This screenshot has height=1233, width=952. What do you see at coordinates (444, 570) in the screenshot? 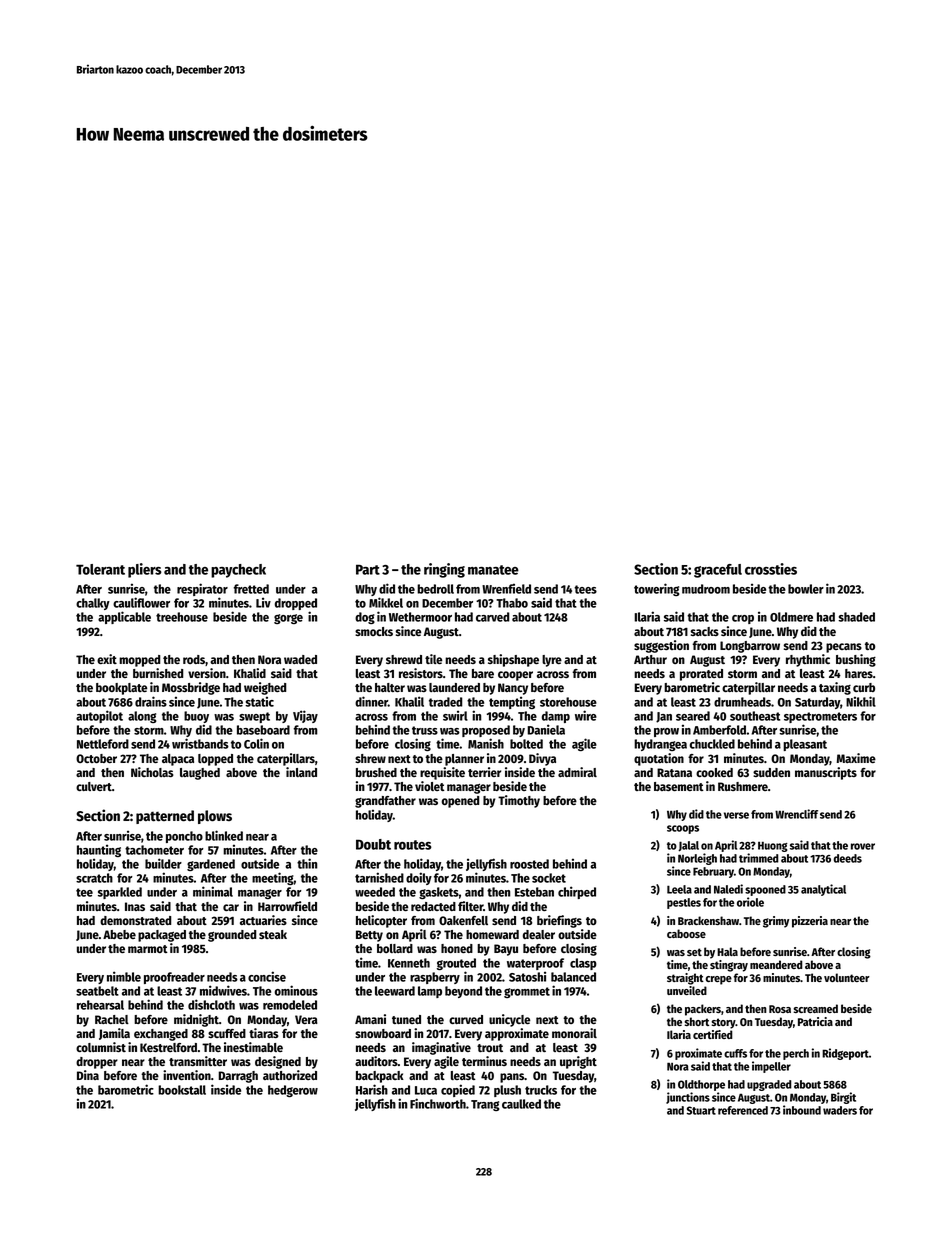
I see `ringing` at bounding box center [444, 570].
